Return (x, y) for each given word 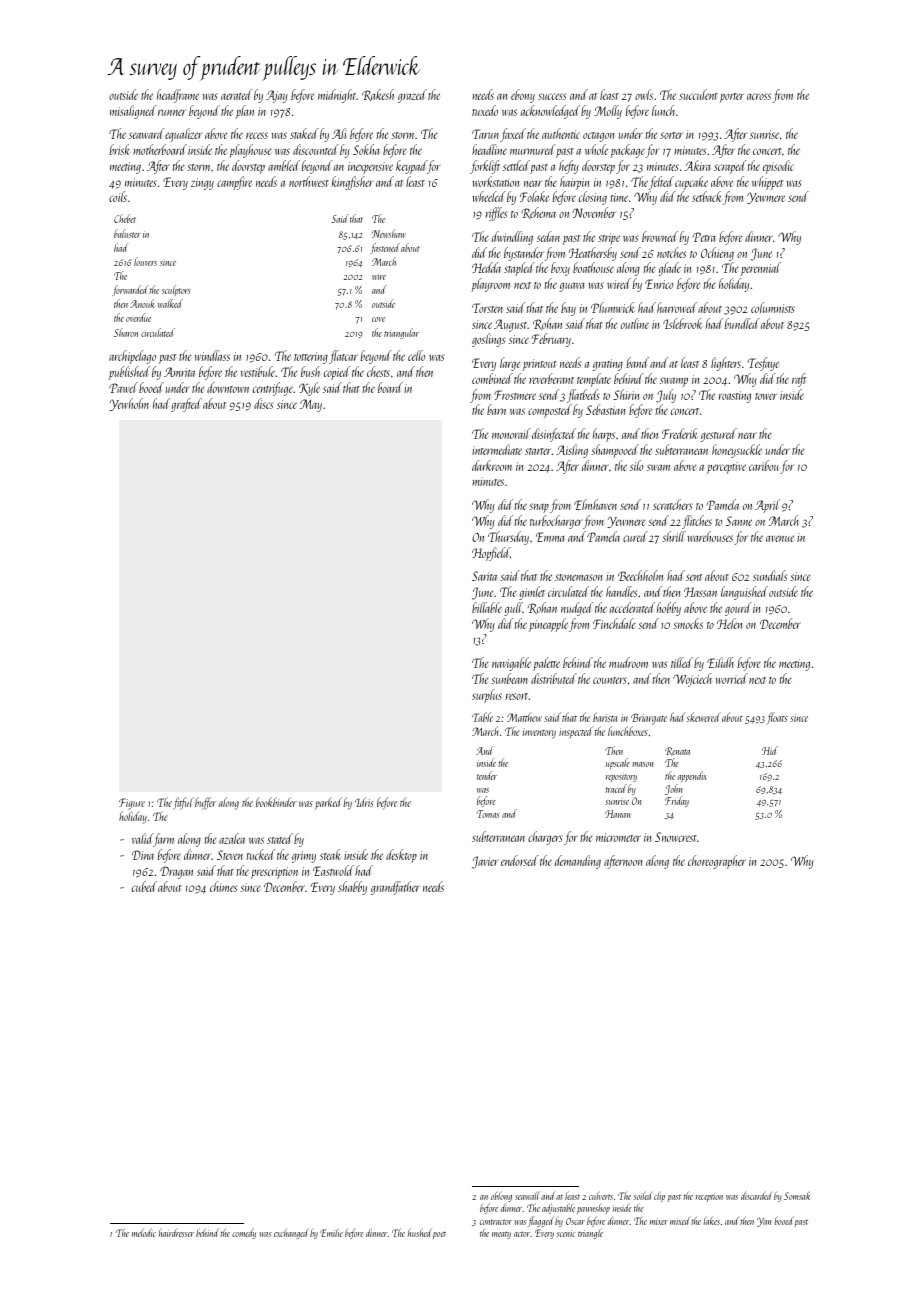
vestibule (258, 371)
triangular (401, 333)
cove (378, 319)
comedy (244, 1233)
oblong (501, 1196)
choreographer (717, 862)
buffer (205, 803)
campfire (234, 183)
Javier (485, 862)
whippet (767, 183)
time (619, 197)
